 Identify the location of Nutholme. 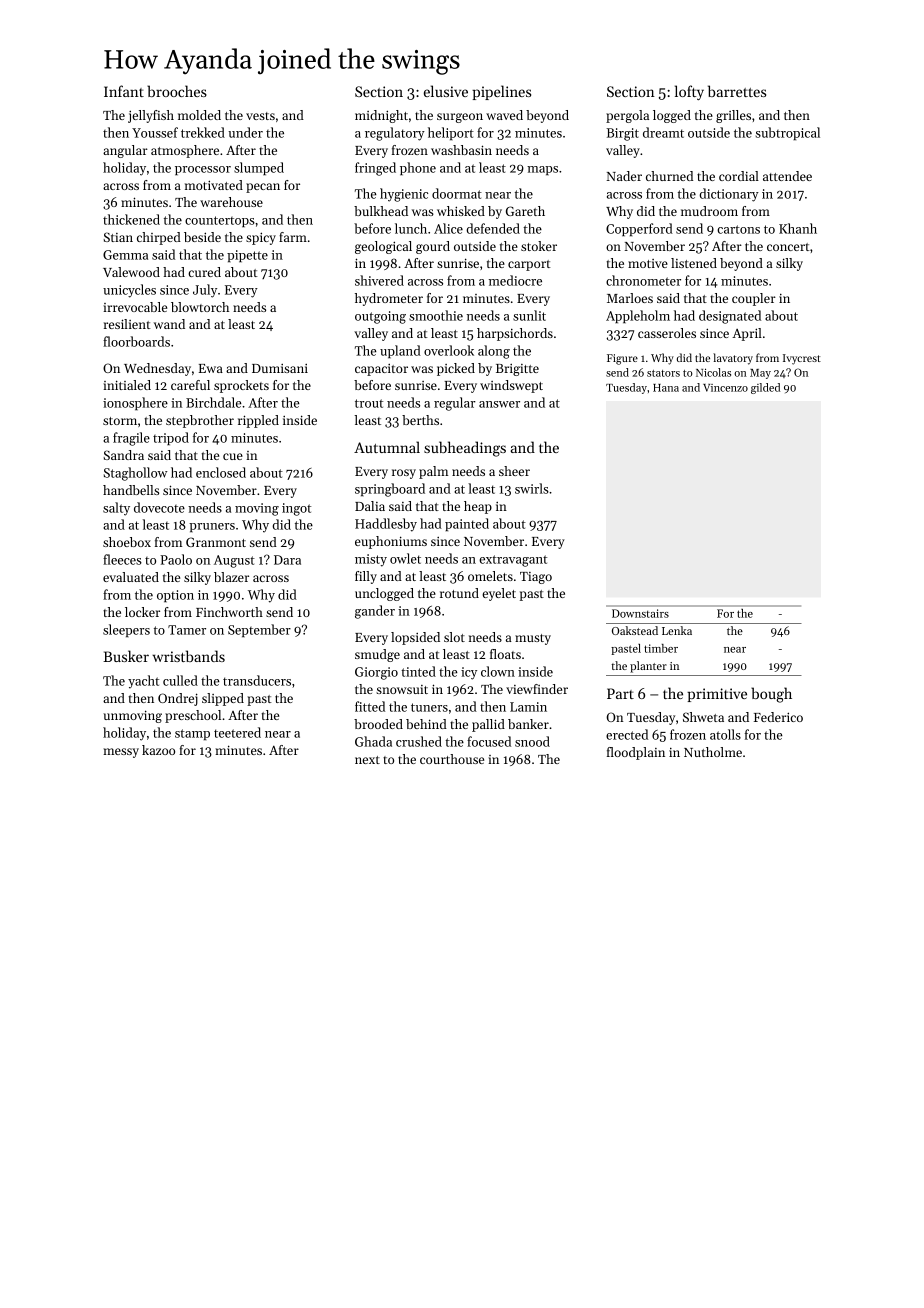
(713, 752).
